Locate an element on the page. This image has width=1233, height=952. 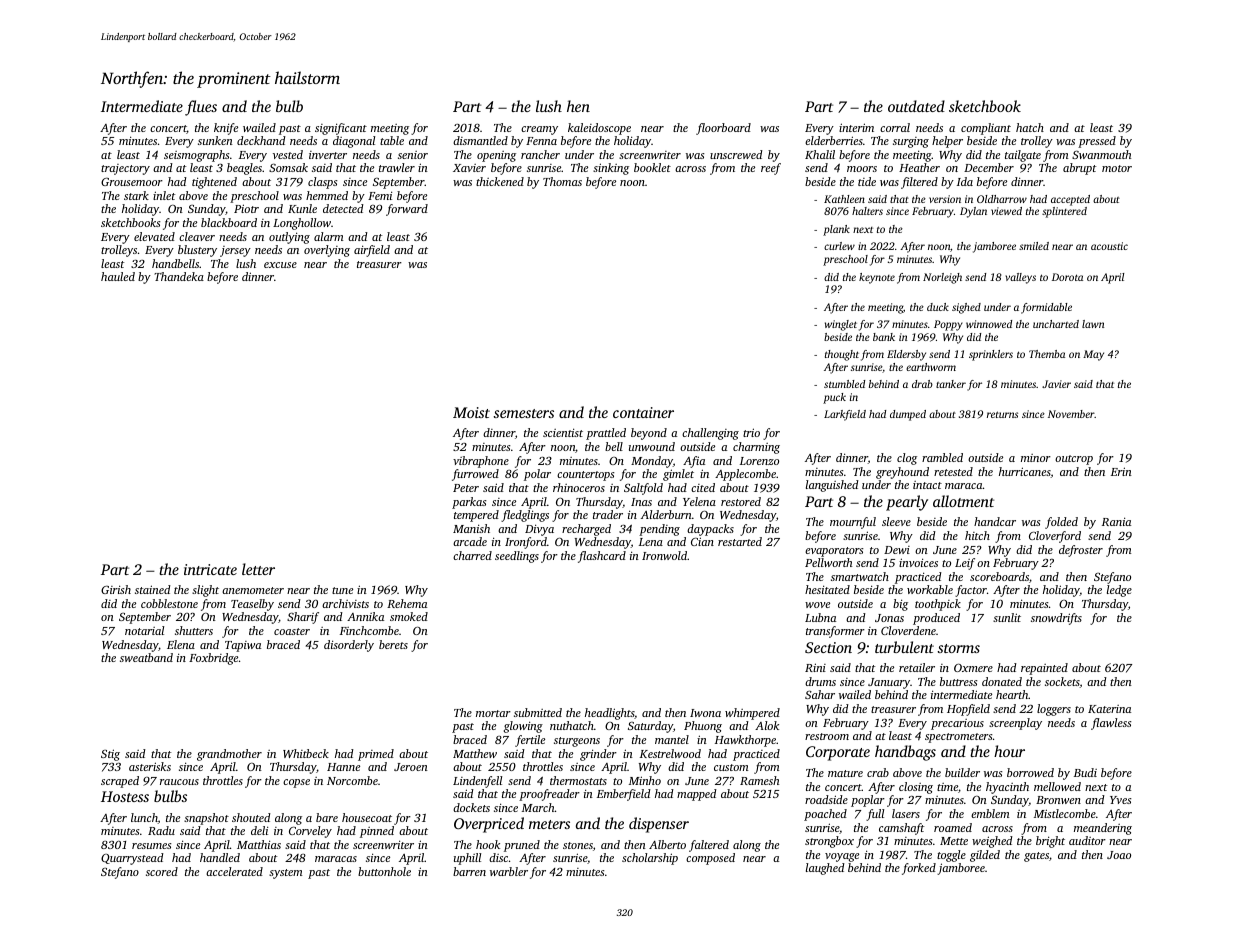
splintered is located at coordinates (1064, 212).
